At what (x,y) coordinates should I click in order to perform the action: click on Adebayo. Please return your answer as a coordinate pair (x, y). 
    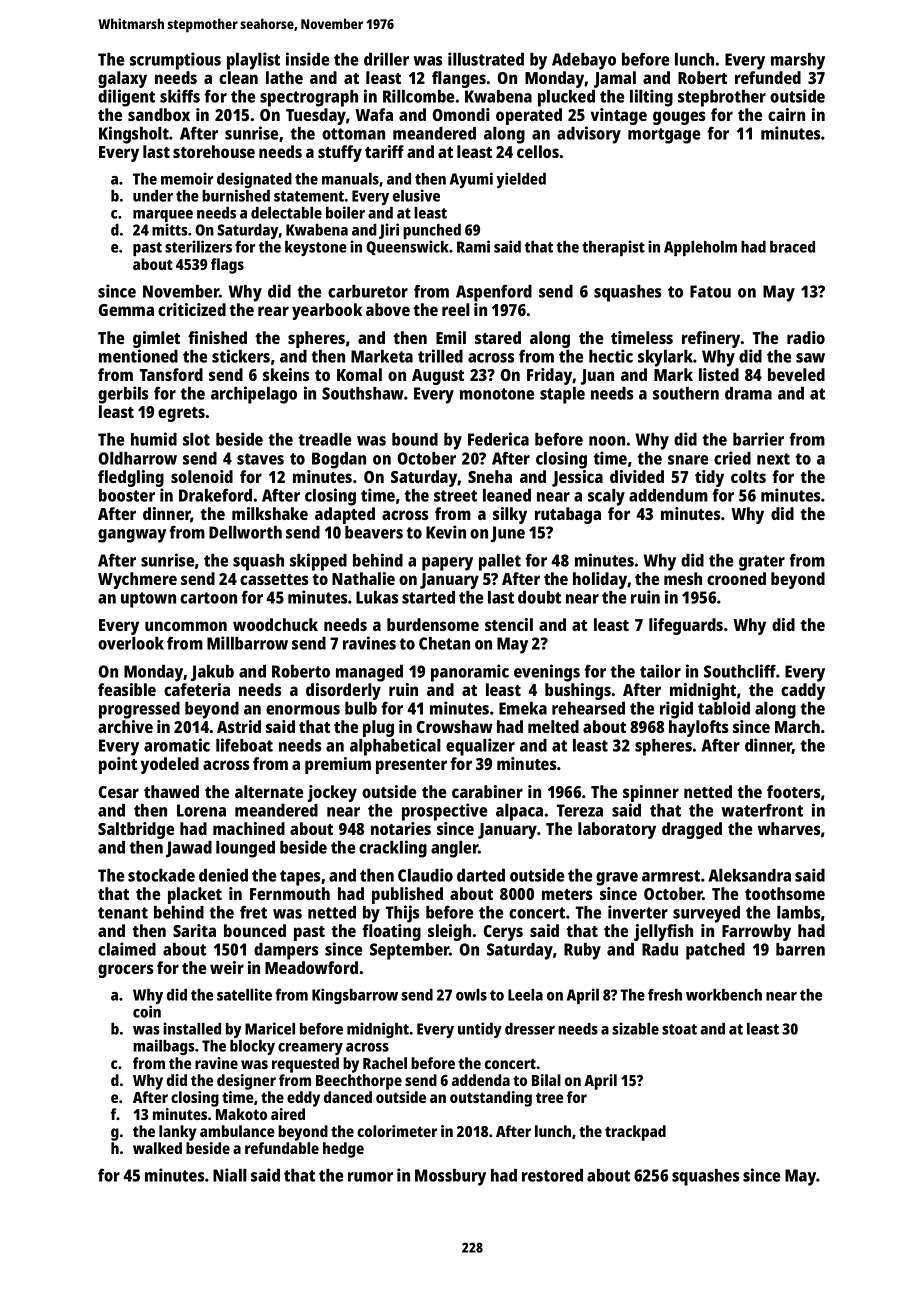
    Looking at the image, I should click on (584, 61).
